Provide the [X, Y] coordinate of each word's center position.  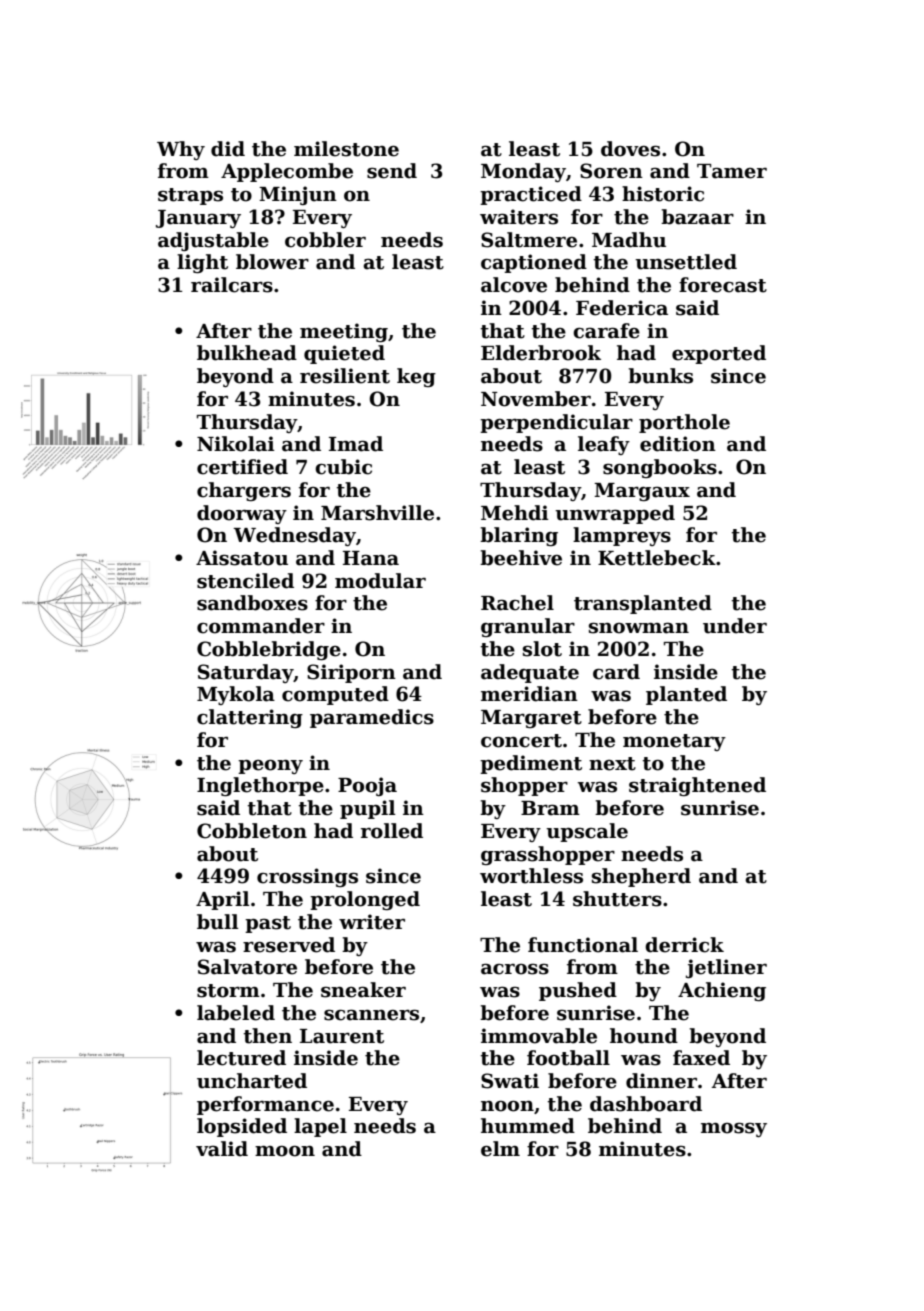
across [515, 969]
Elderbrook [541, 353]
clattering [250, 718]
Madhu [629, 240]
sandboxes [252, 603]
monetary [674, 742]
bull [218, 922]
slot [542, 649]
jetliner [726, 968]
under [735, 626]
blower [272, 262]
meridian [529, 694]
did [228, 149]
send [392, 171]
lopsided [242, 1127]
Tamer [732, 171]
